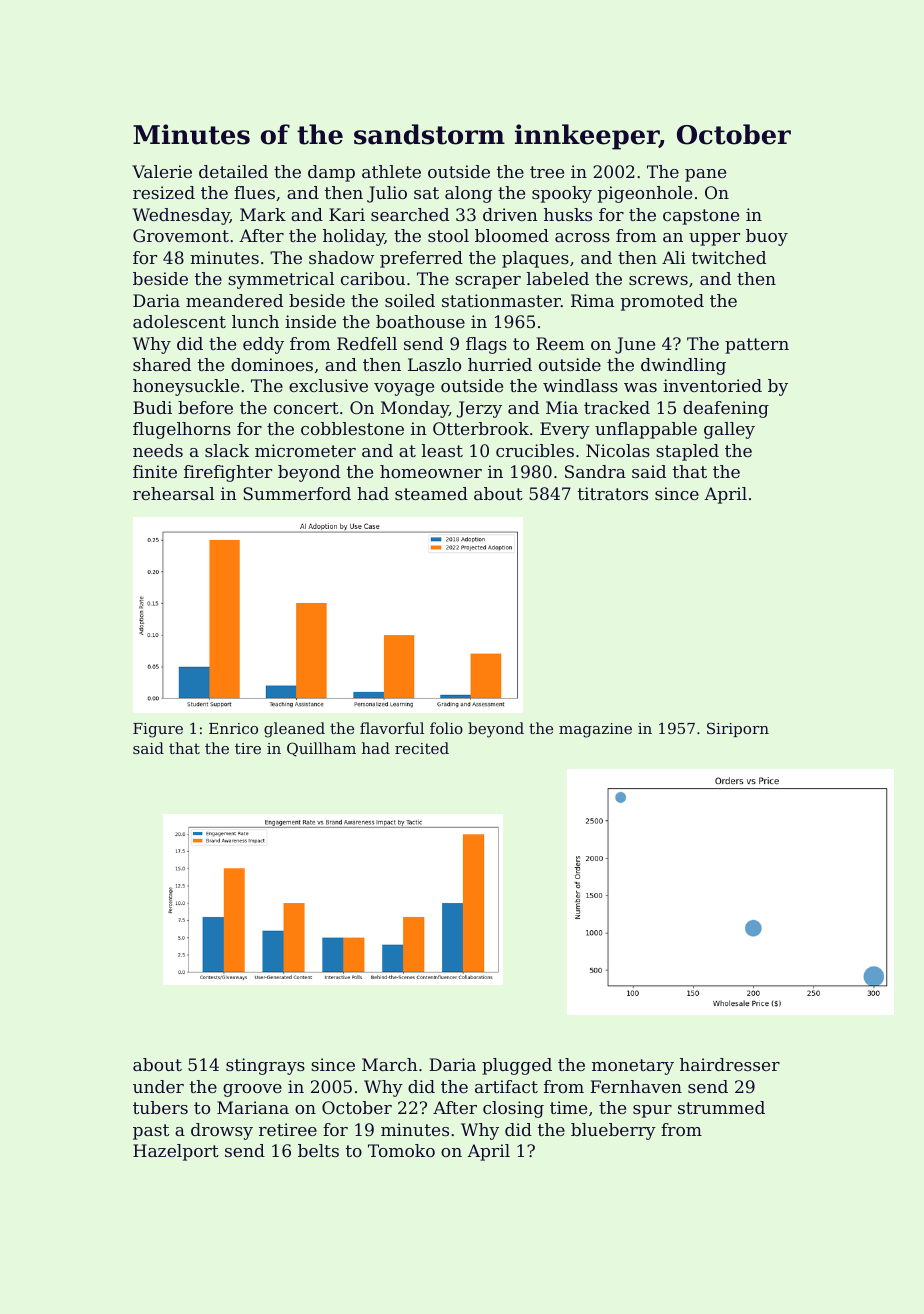 The height and width of the document is (1314, 924). Describe the element at coordinates (517, 1066) in the document. I see `plugged` at that location.
